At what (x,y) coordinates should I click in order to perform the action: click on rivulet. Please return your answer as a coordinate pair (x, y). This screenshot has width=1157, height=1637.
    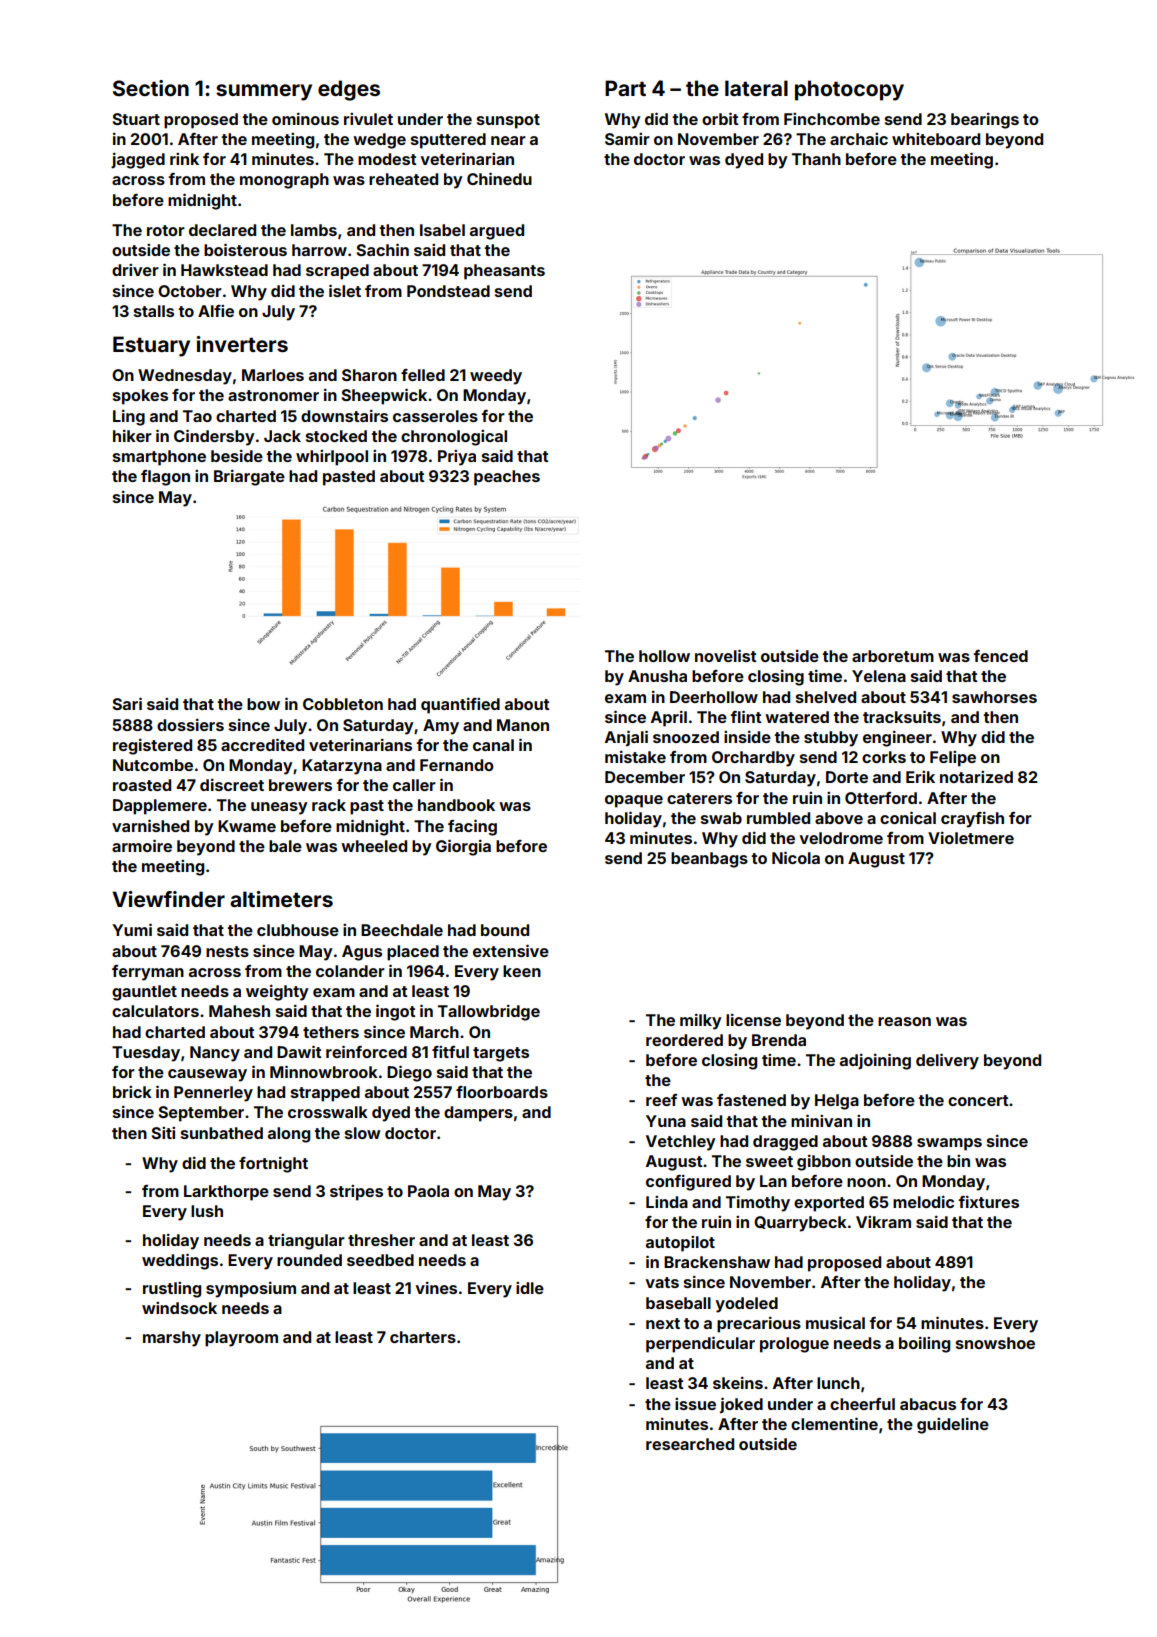
    Looking at the image, I should click on (368, 119).
